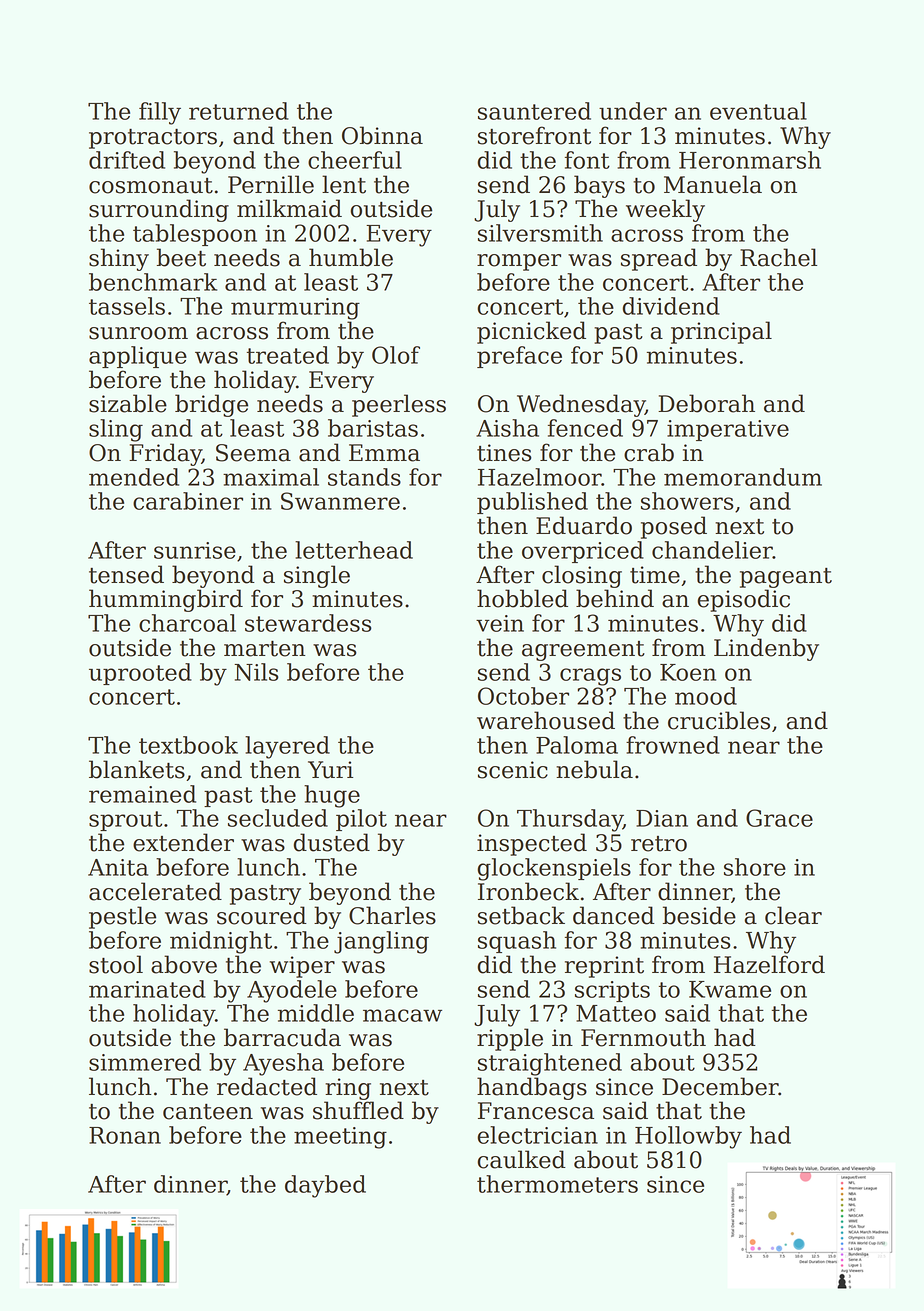 This screenshot has width=924, height=1311. Describe the element at coordinates (534, 111) in the screenshot. I see `sauntered` at that location.
